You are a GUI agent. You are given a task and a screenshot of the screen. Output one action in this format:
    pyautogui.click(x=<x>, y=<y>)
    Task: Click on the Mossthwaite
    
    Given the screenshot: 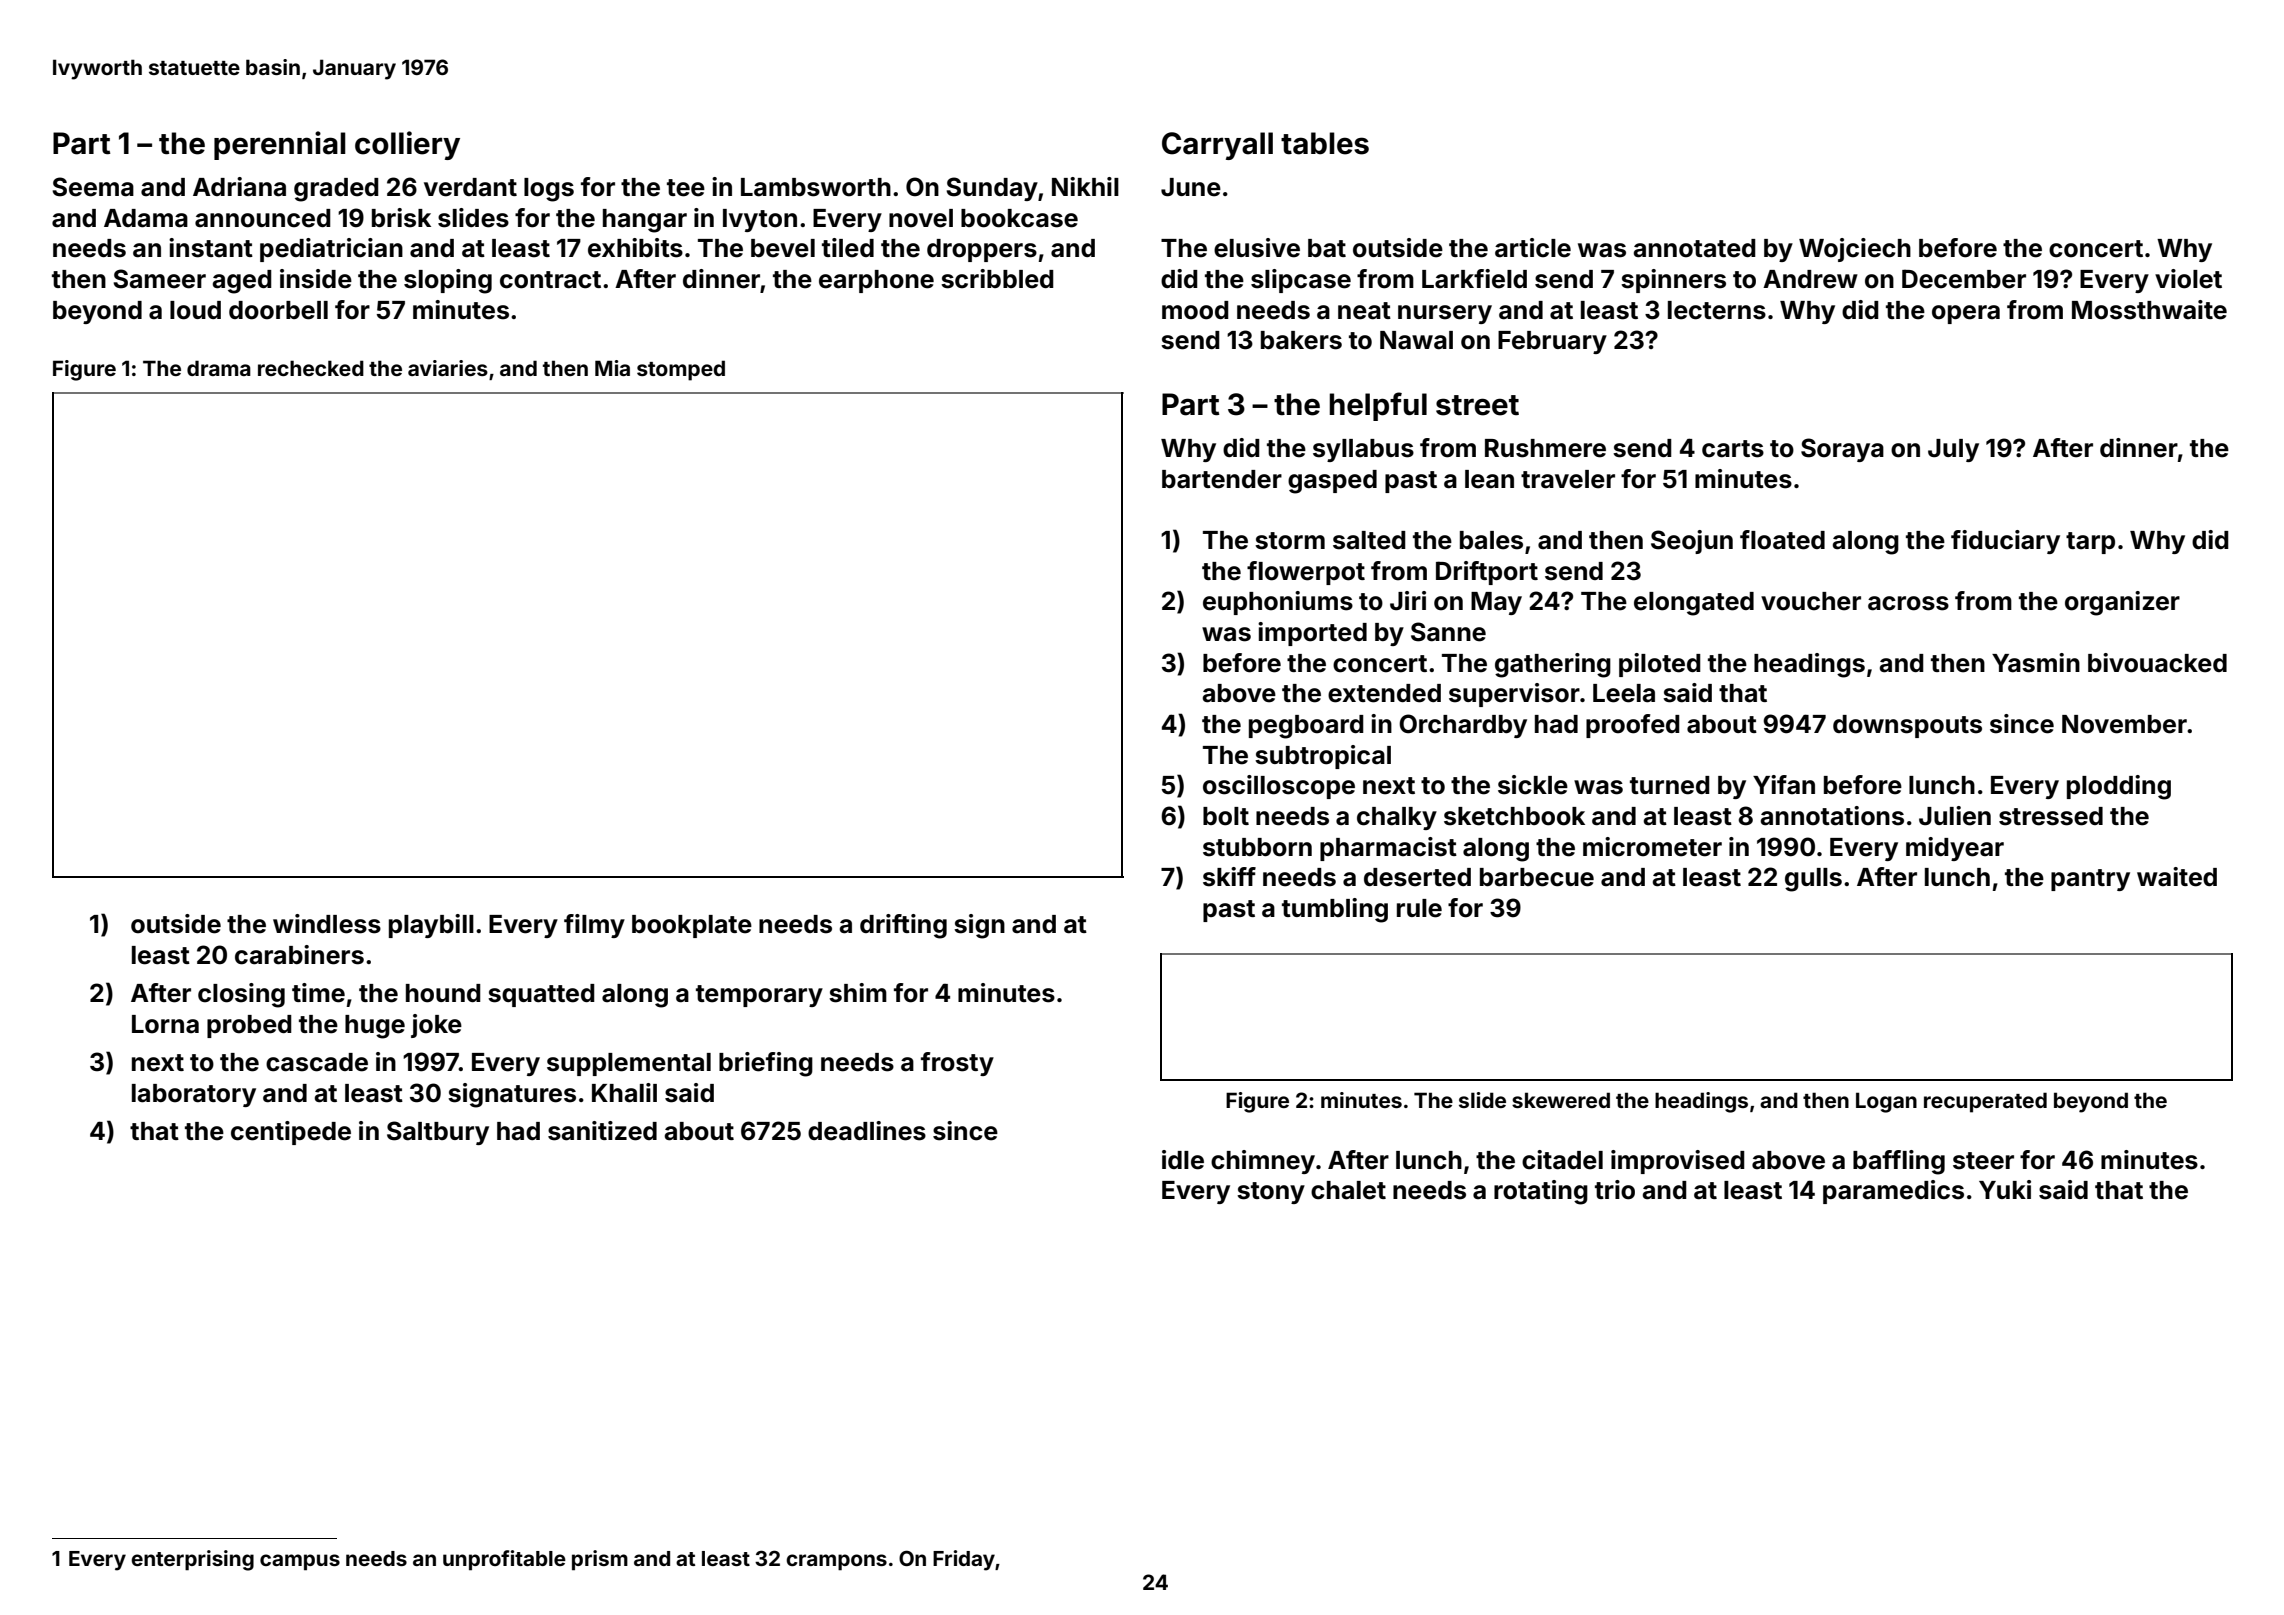 What is the action you would take?
    pyautogui.click(x=2149, y=310)
